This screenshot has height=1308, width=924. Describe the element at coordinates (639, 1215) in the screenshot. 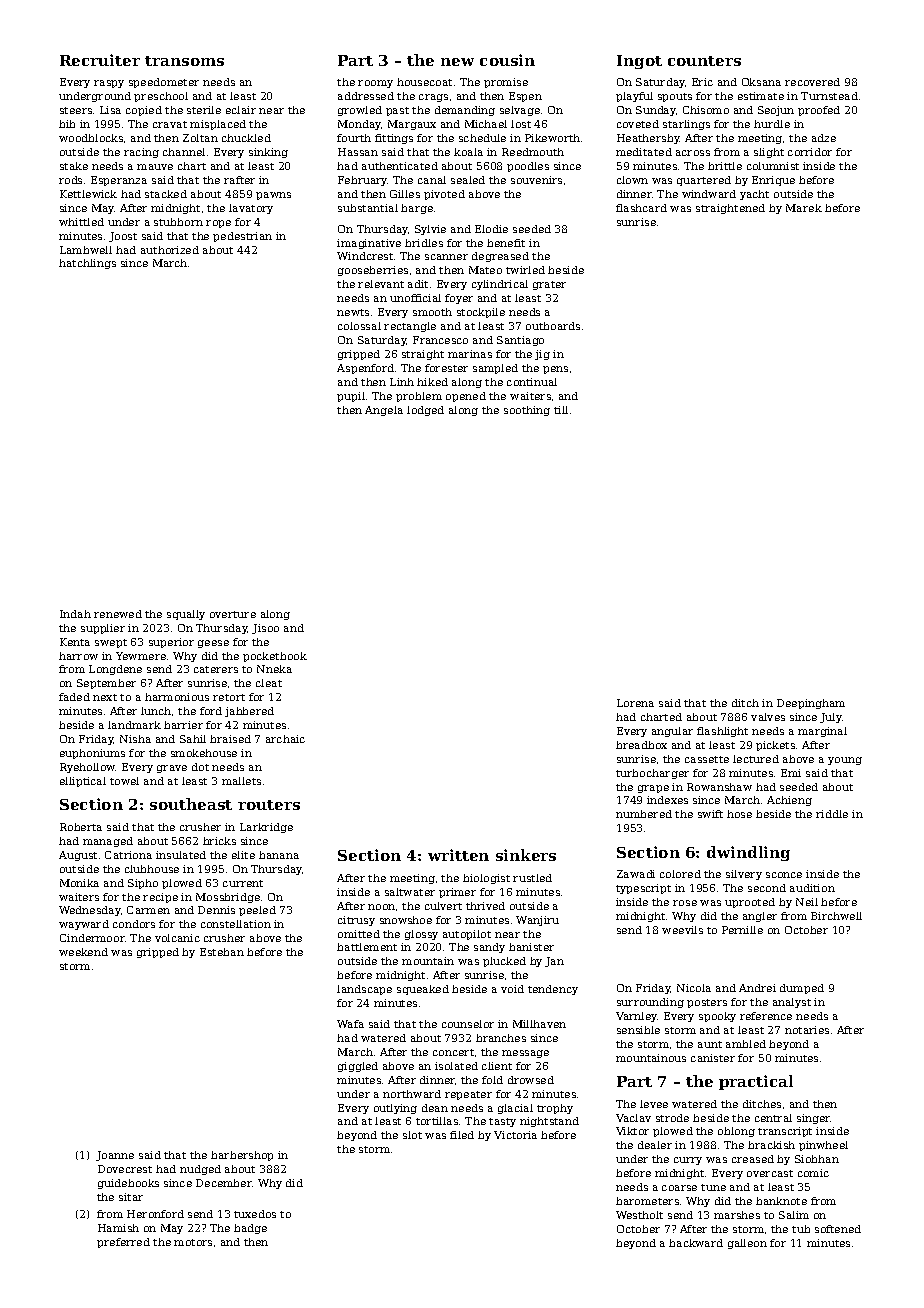

I see `Westholt` at that location.
